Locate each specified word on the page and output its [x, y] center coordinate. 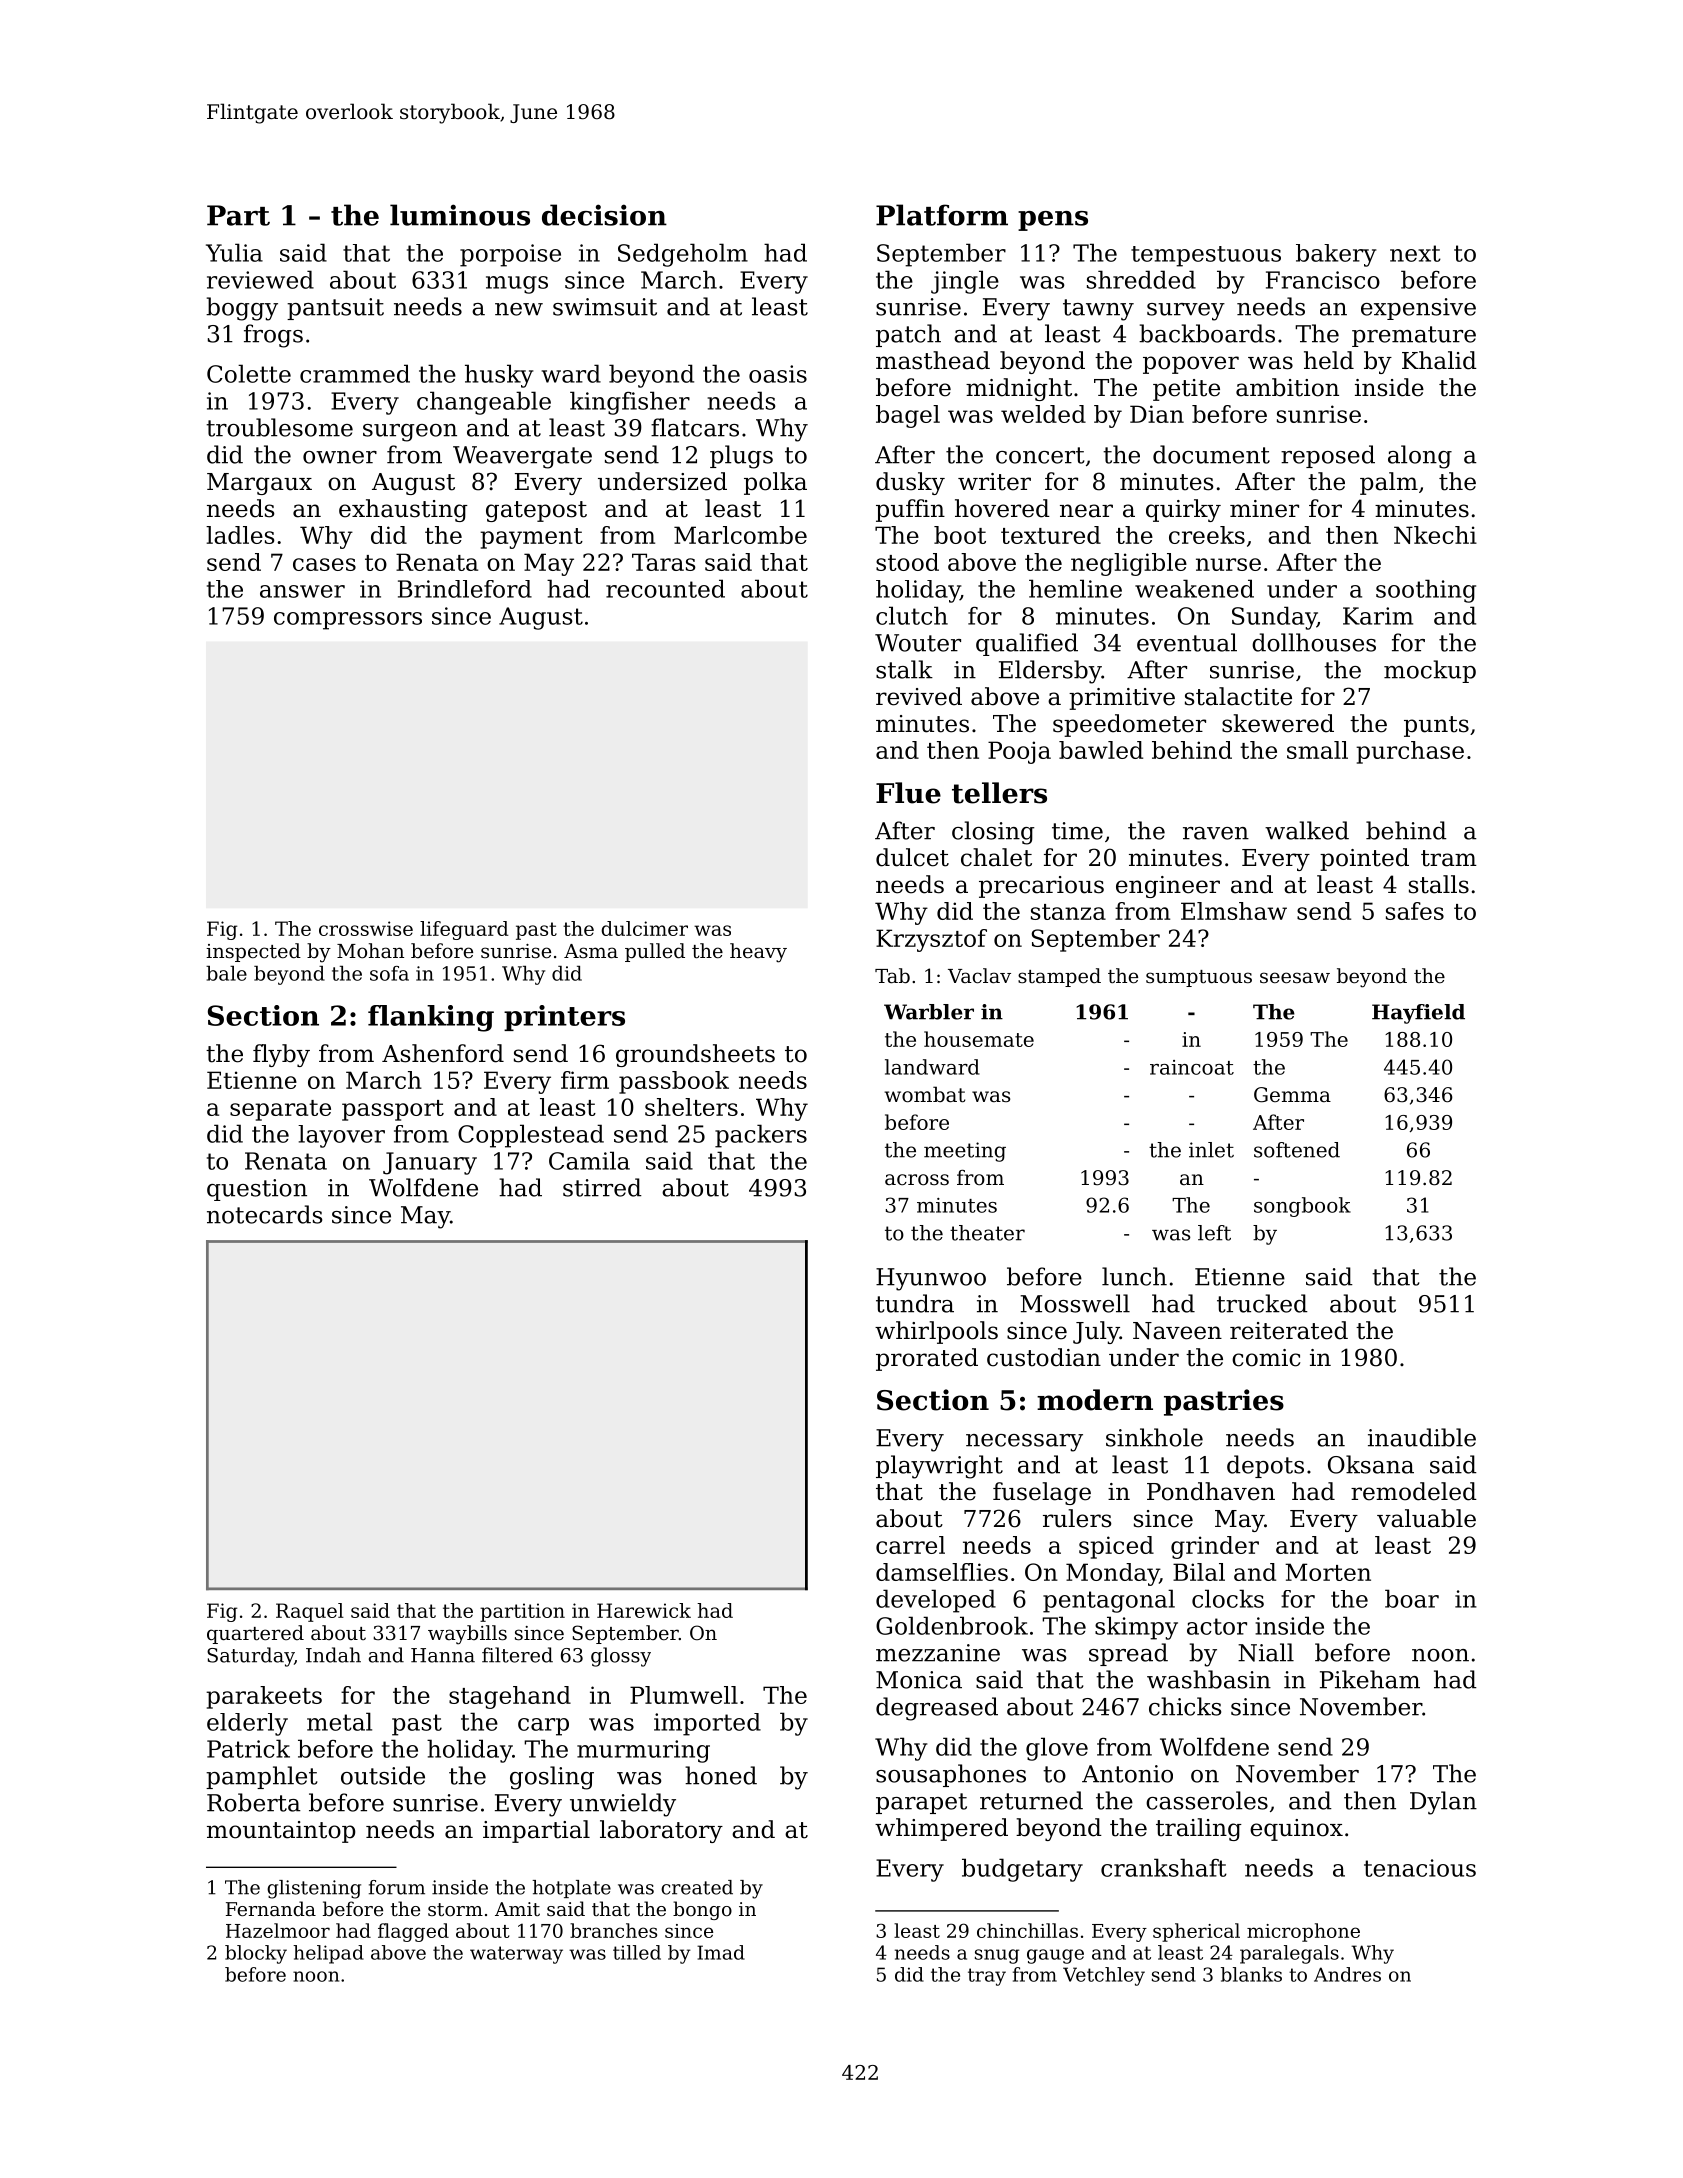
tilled [637, 1952]
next [1415, 253]
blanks [1251, 1974]
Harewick [644, 1610]
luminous [460, 215]
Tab [892, 976]
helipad [328, 1954]
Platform [942, 215]
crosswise [366, 928]
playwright [939, 1467]
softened [1297, 1150]
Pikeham [1370, 1679]
